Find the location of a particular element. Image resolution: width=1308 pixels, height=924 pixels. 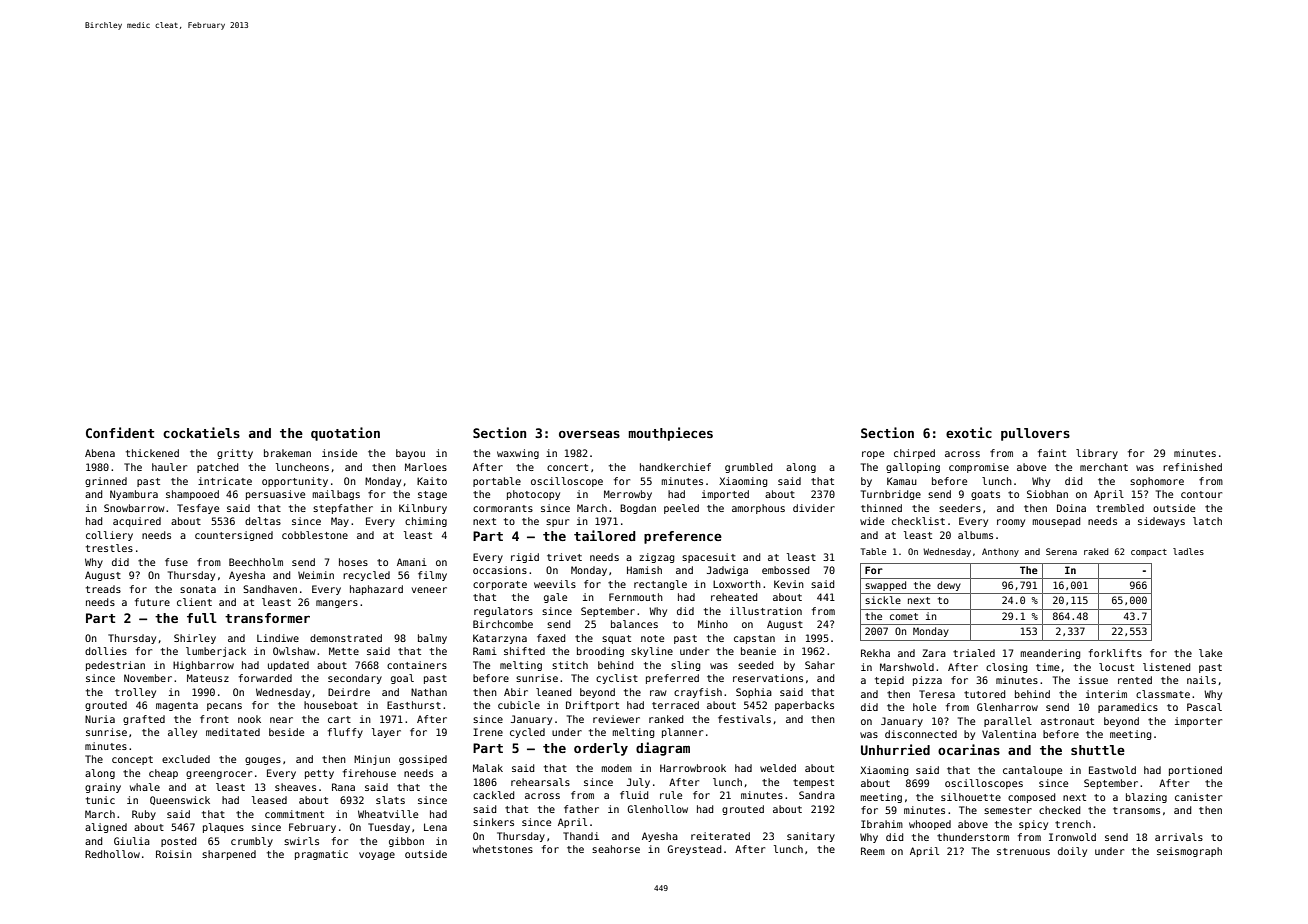

blazing is located at coordinates (1146, 798).
